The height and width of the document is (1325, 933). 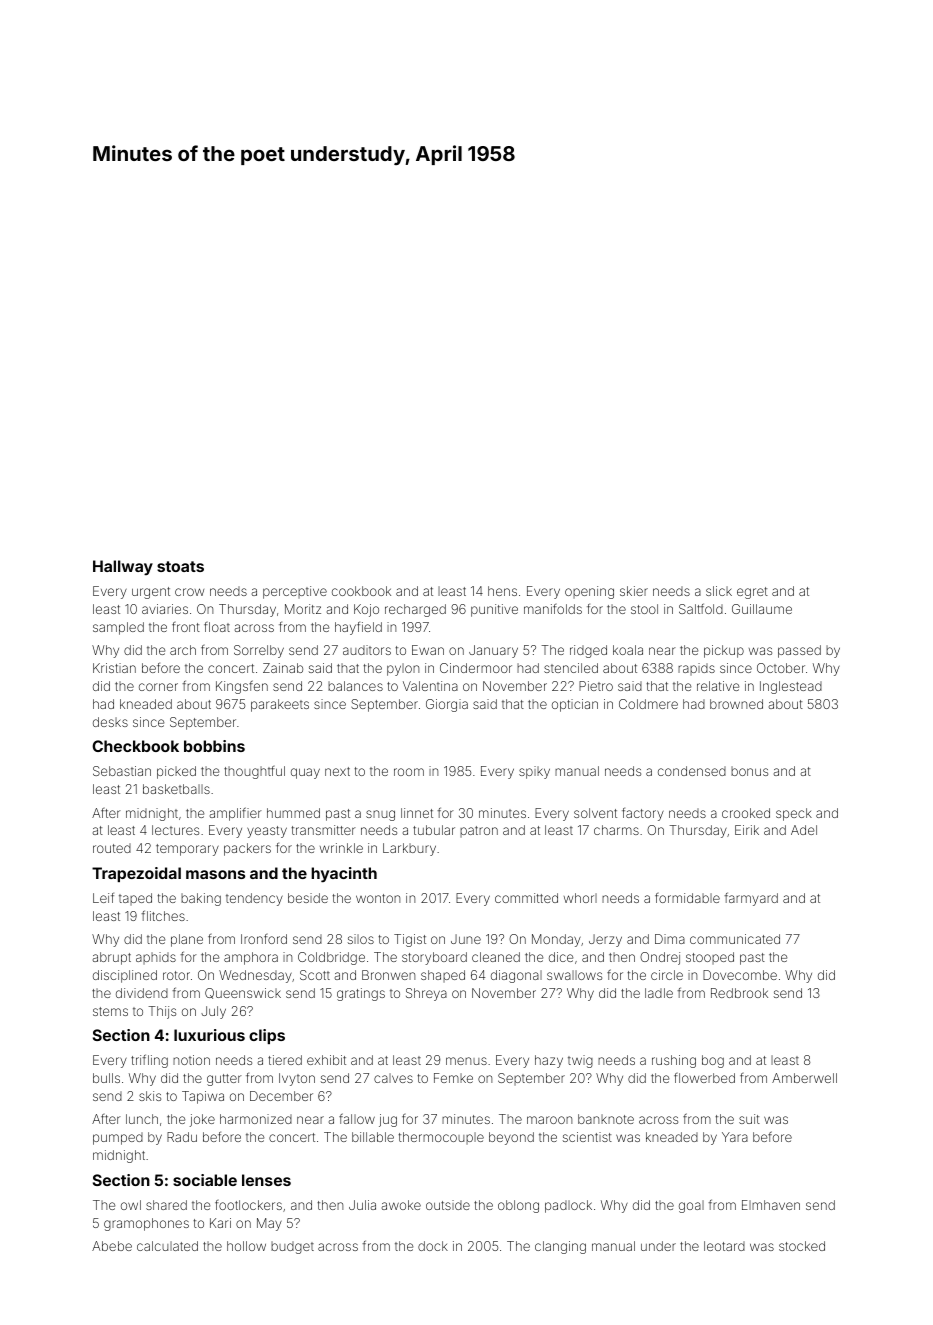 I want to click on perceptive, so click(x=295, y=592).
